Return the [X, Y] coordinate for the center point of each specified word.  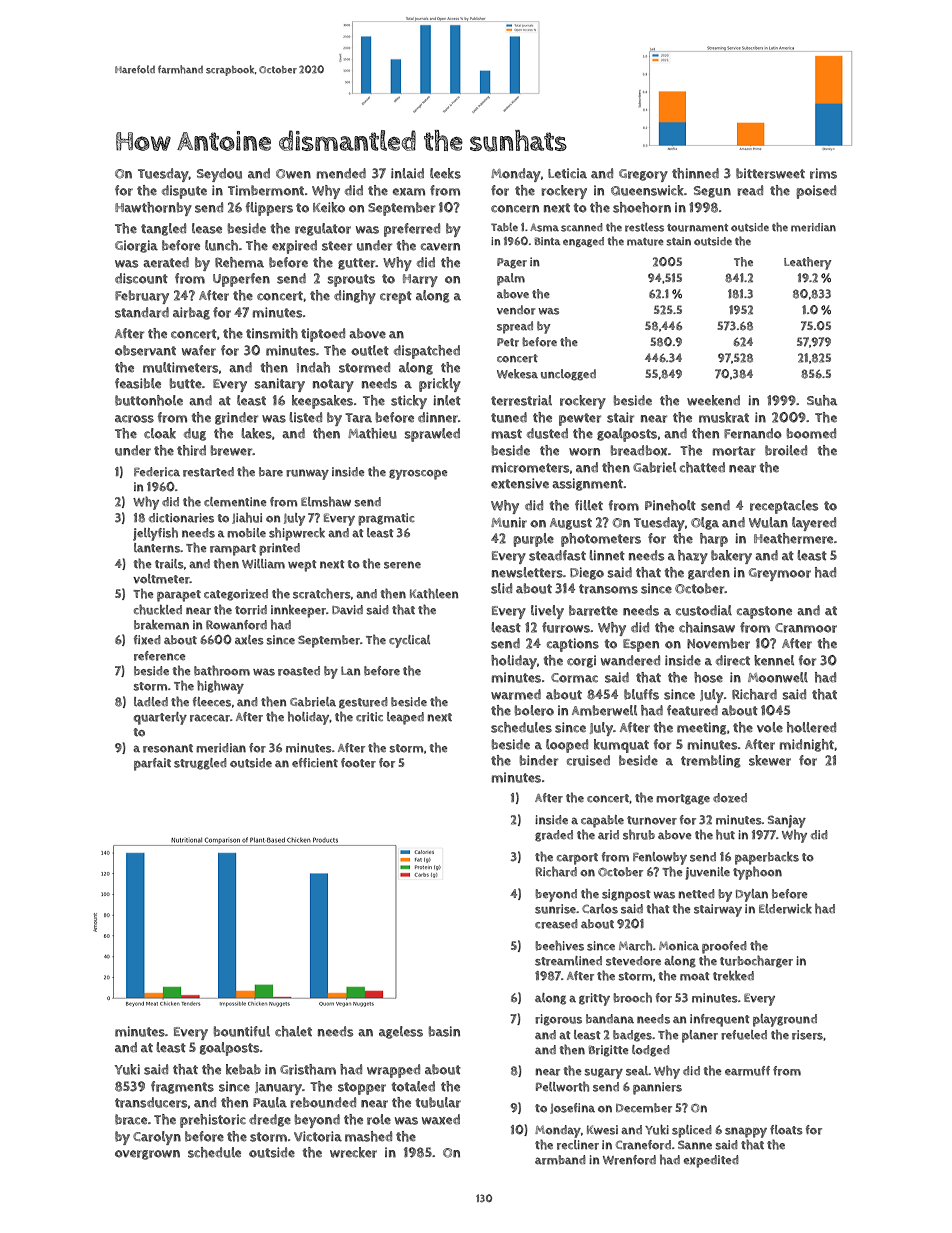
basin [444, 1031]
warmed [516, 694]
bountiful [242, 1031]
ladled [151, 701]
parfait [152, 764]
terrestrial [521, 400]
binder [539, 760]
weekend [713, 400]
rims [823, 173]
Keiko [329, 207]
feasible [138, 383]
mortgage [683, 799]
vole [770, 727]
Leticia [567, 173]
